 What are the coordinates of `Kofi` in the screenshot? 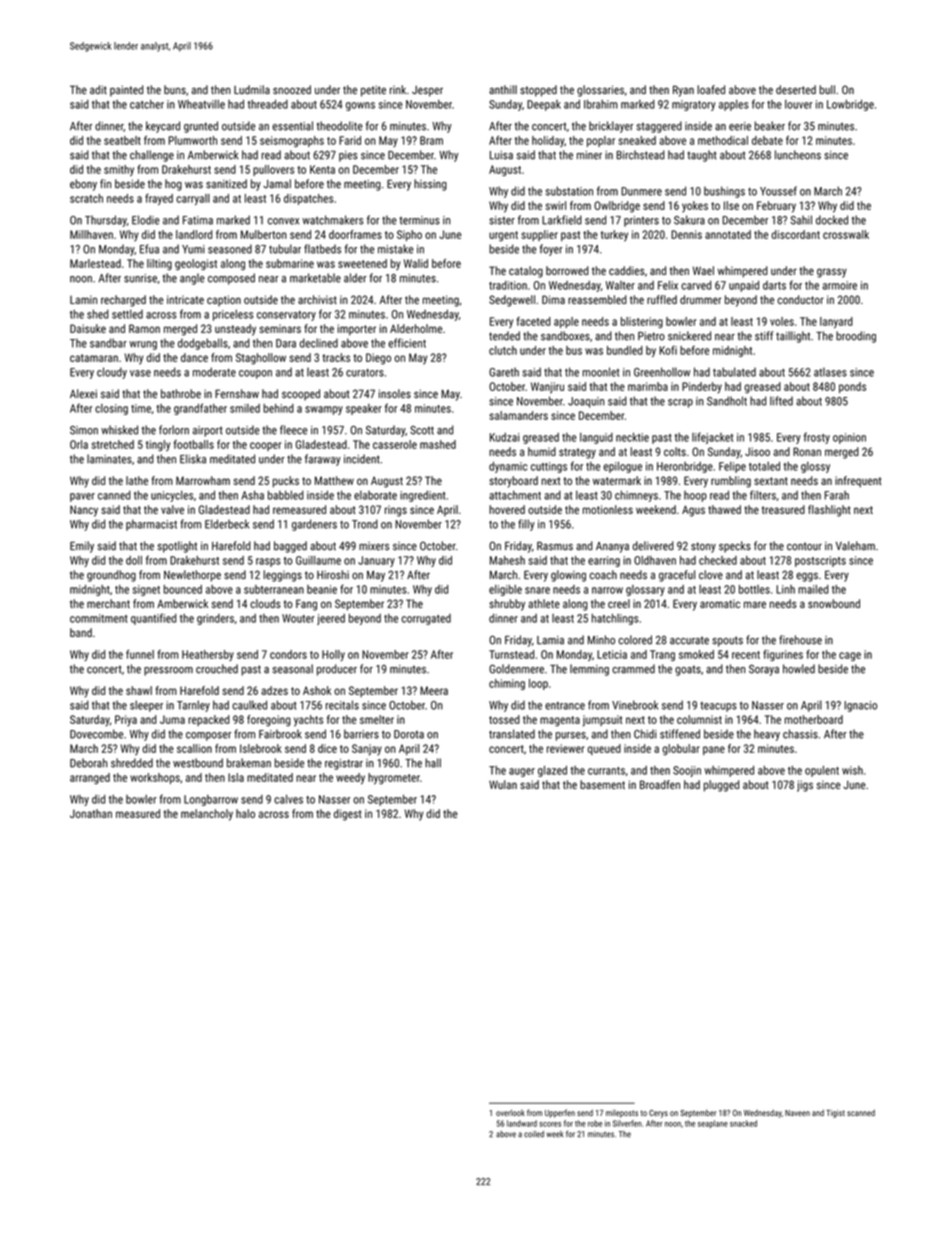 It's located at (668, 350).
